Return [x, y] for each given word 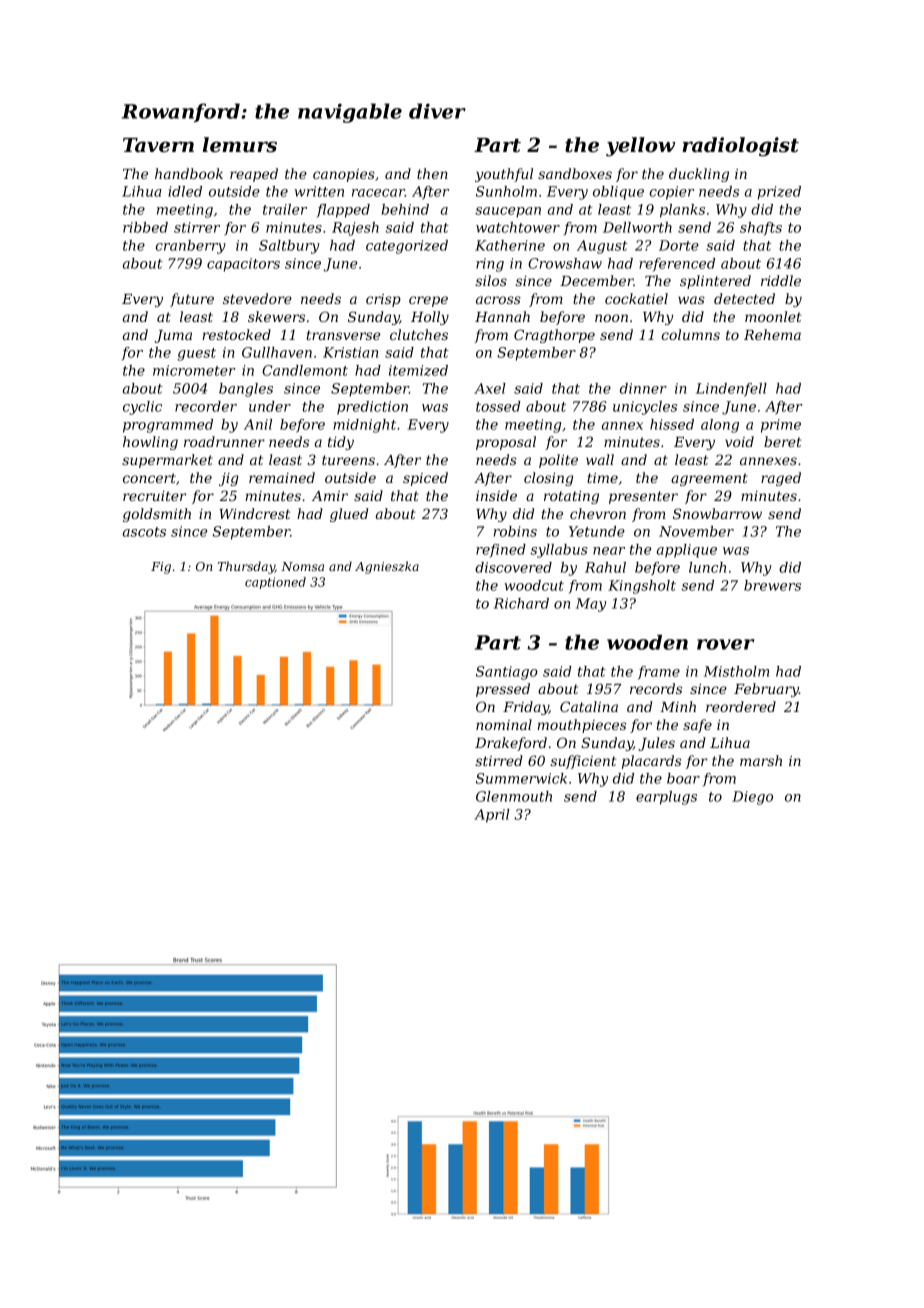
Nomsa [302, 566]
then [432, 173]
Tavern [158, 145]
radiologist [740, 147]
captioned [275, 583]
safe [697, 726]
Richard [521, 603]
